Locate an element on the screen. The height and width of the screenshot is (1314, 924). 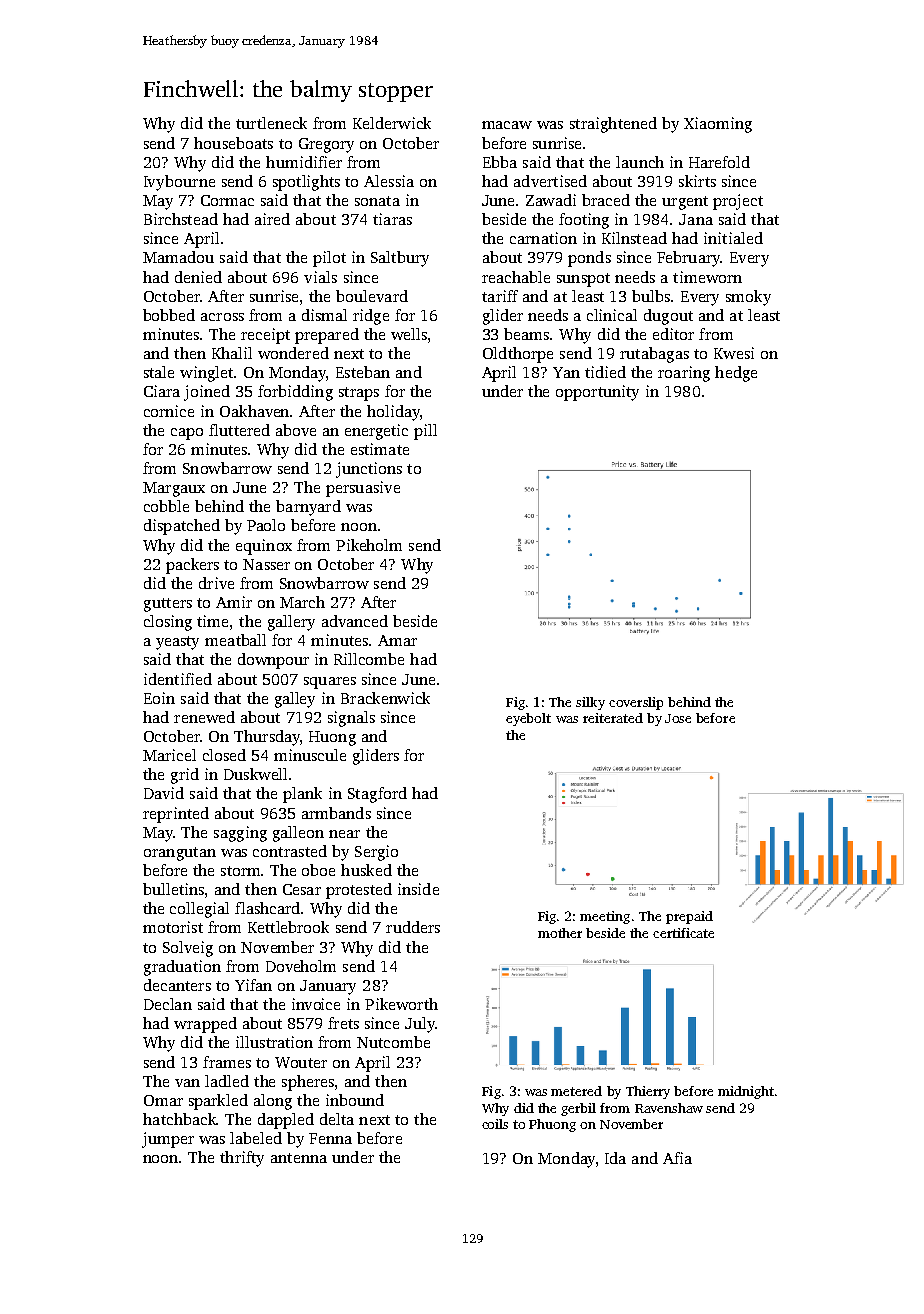
Eoin is located at coordinates (159, 698).
